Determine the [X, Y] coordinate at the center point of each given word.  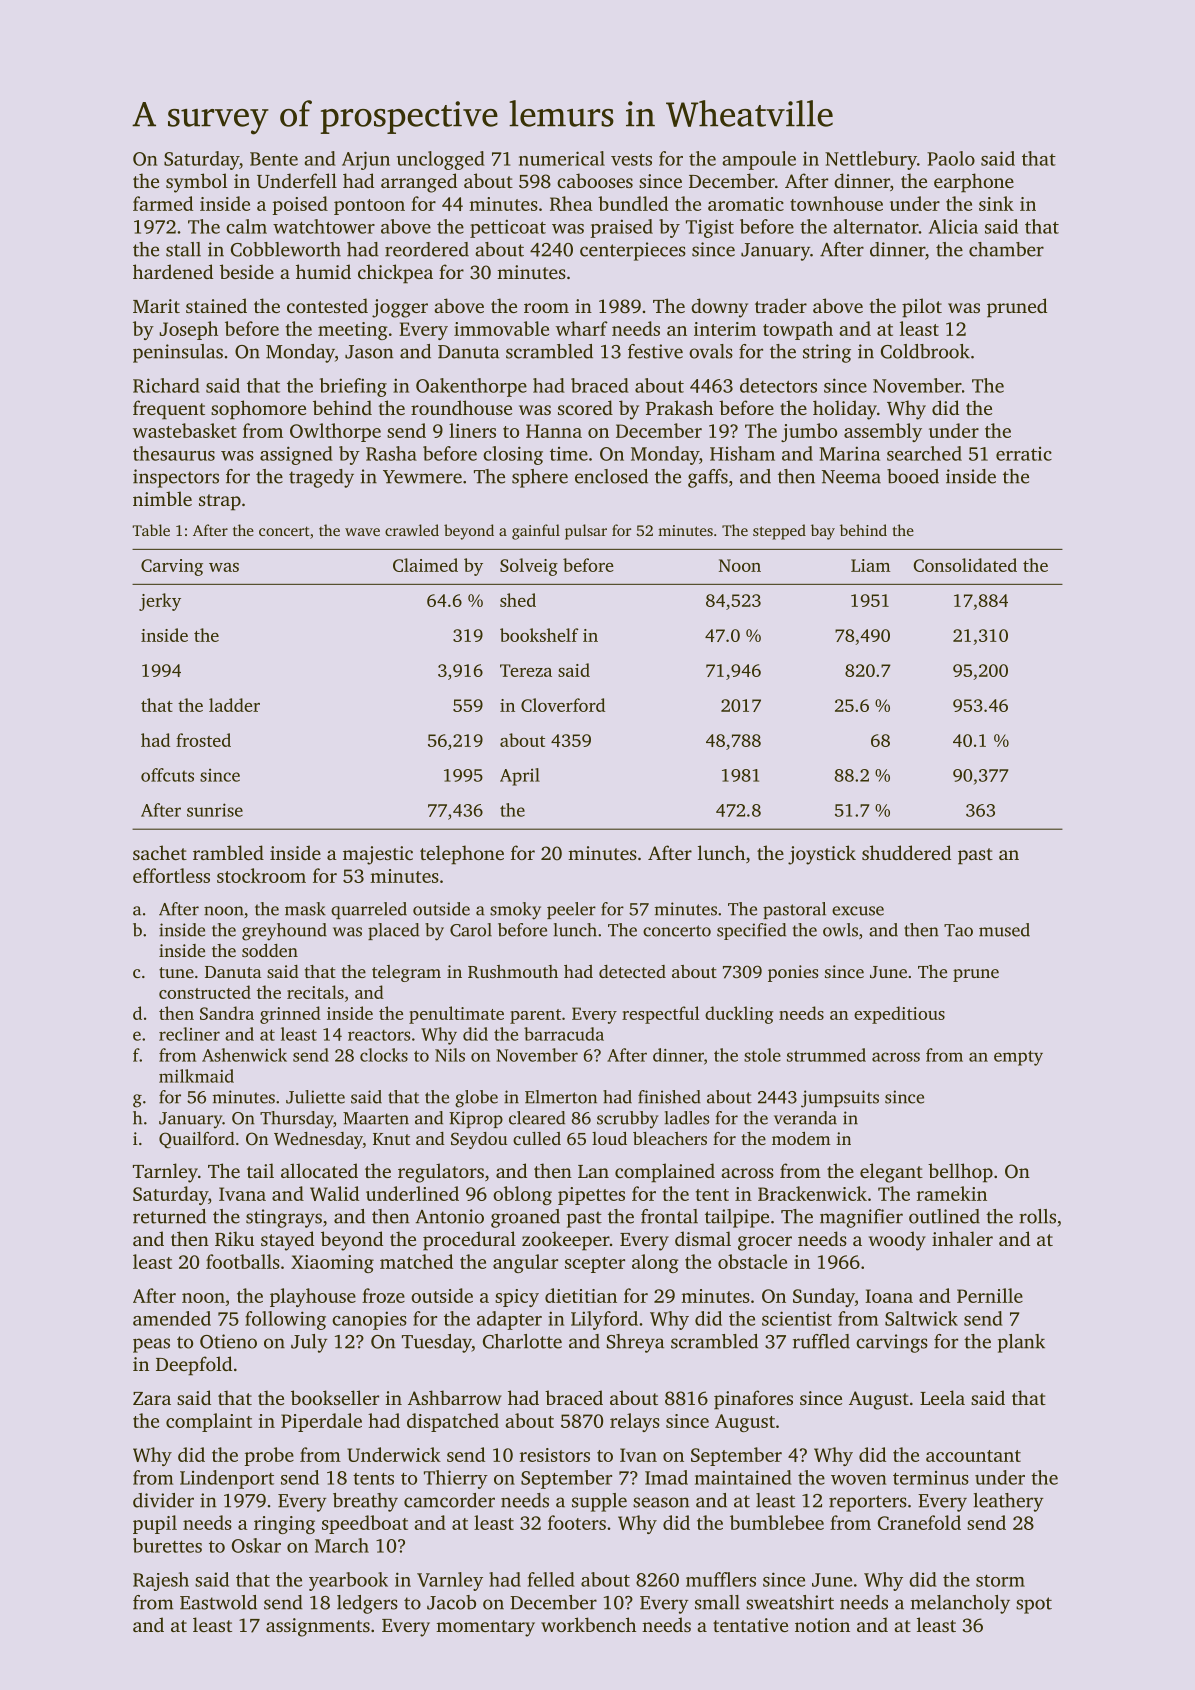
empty [1018, 1058]
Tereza [526, 670]
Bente [274, 159]
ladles [687, 1118]
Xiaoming [332, 1264]
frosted [203, 740]
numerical [562, 158]
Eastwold [218, 1602]
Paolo [951, 158]
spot [1034, 1605]
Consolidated [965, 565]
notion [822, 1625]
